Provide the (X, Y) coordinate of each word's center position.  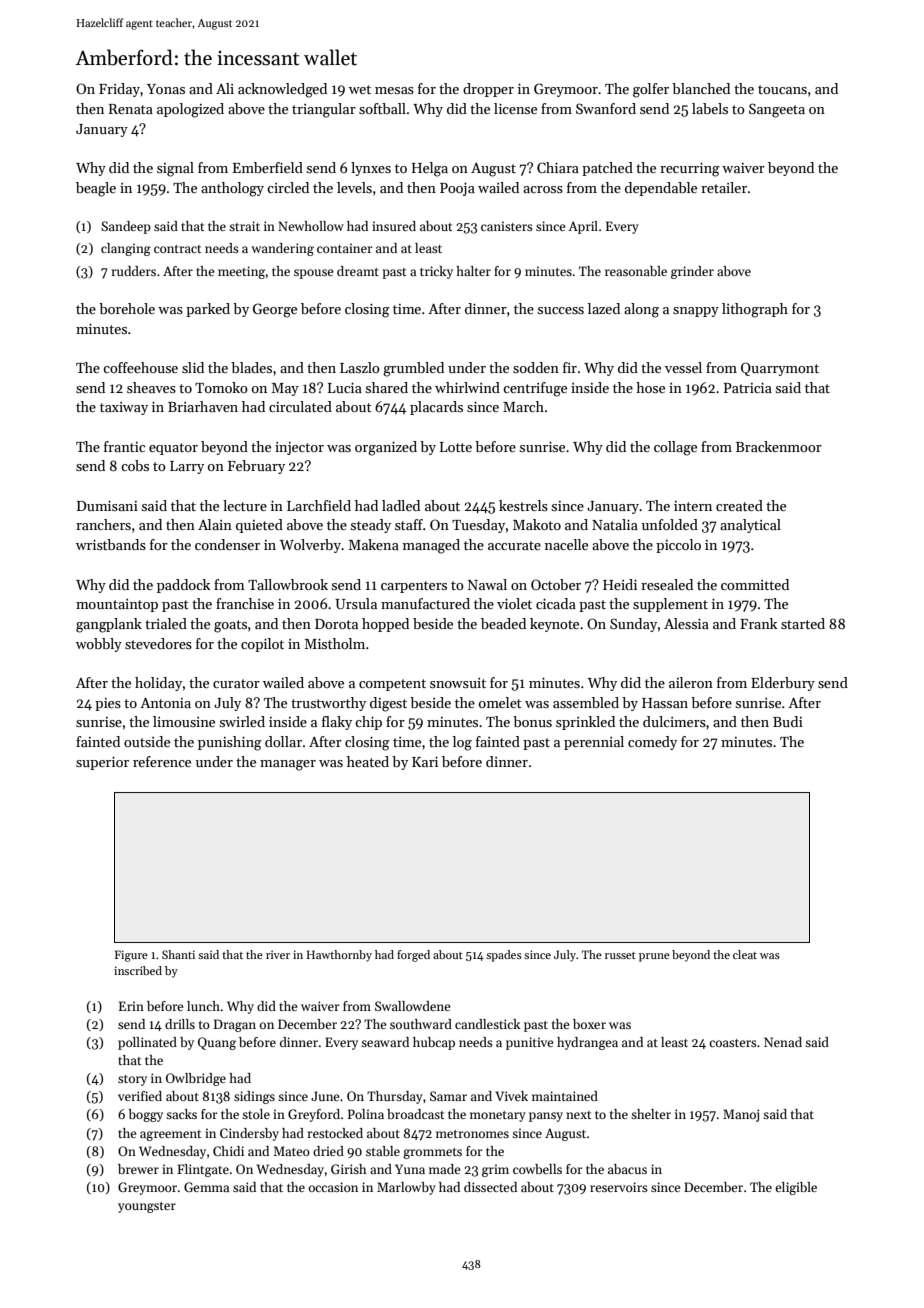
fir (570, 367)
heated (368, 761)
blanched (701, 88)
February (256, 467)
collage (675, 448)
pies (108, 704)
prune (654, 957)
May (285, 389)
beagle (96, 189)
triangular (324, 110)
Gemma (206, 1187)
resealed (667, 584)
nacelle (566, 544)
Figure (131, 956)
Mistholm (335, 643)
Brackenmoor (779, 446)
